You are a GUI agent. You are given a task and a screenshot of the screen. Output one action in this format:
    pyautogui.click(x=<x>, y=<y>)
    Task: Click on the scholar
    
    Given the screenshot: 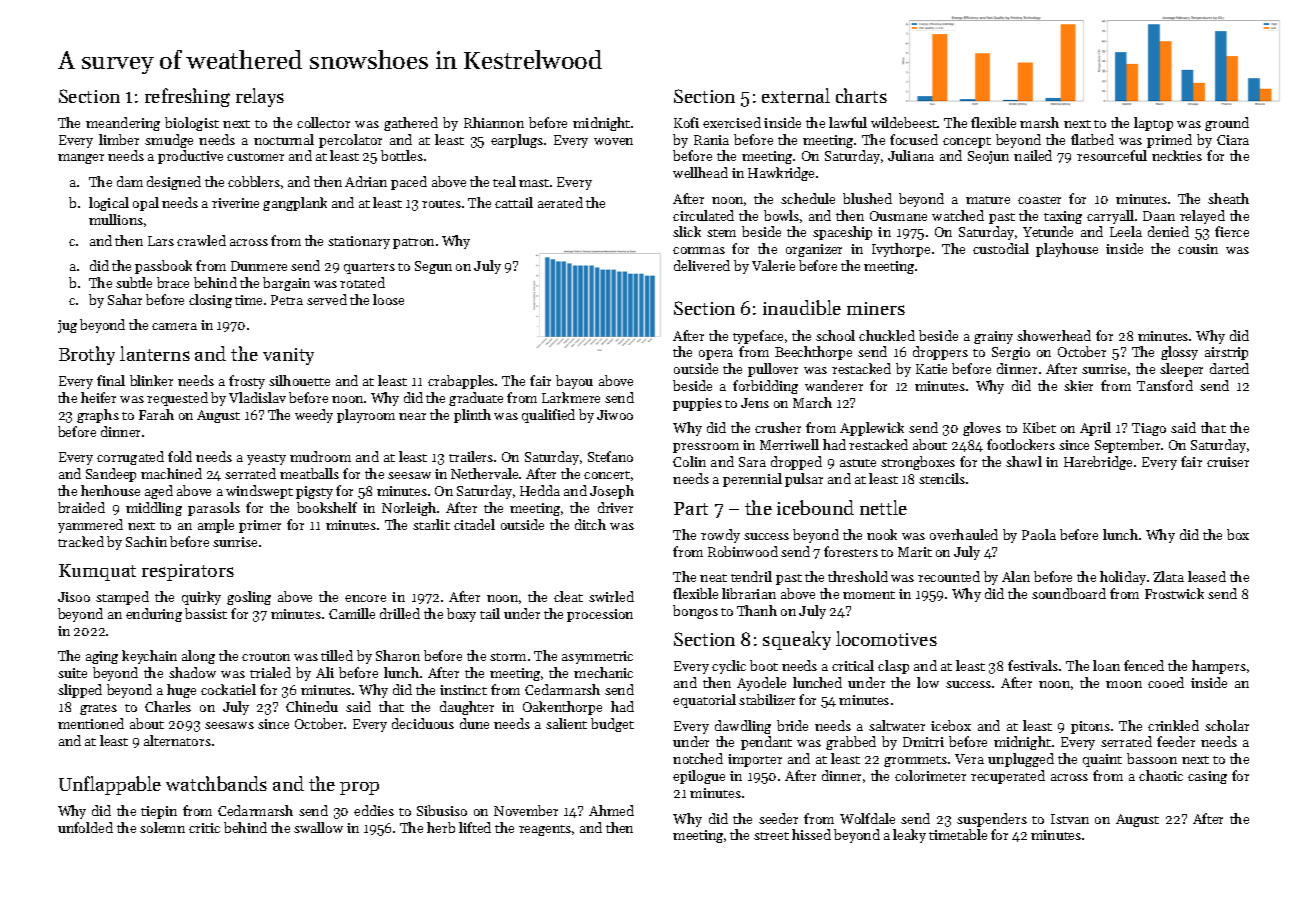 What is the action you would take?
    pyautogui.click(x=1227, y=725)
